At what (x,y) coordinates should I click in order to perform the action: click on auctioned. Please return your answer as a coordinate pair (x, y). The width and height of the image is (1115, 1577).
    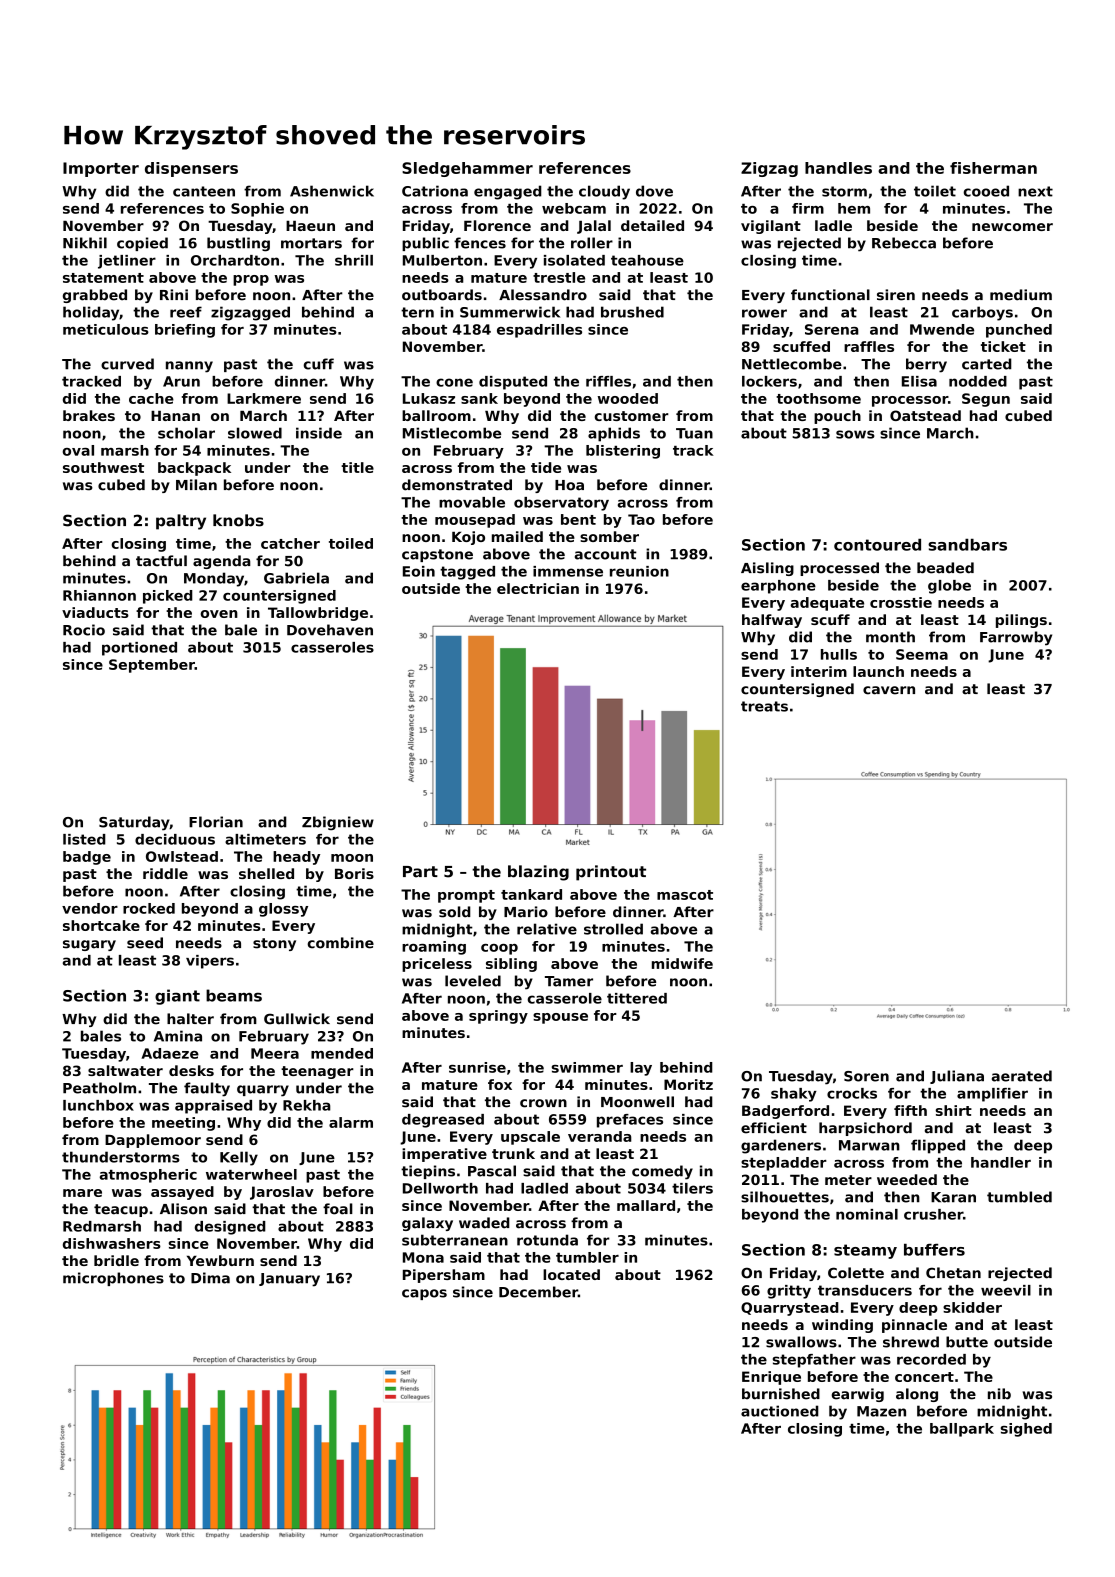
    Looking at the image, I should click on (780, 1411).
